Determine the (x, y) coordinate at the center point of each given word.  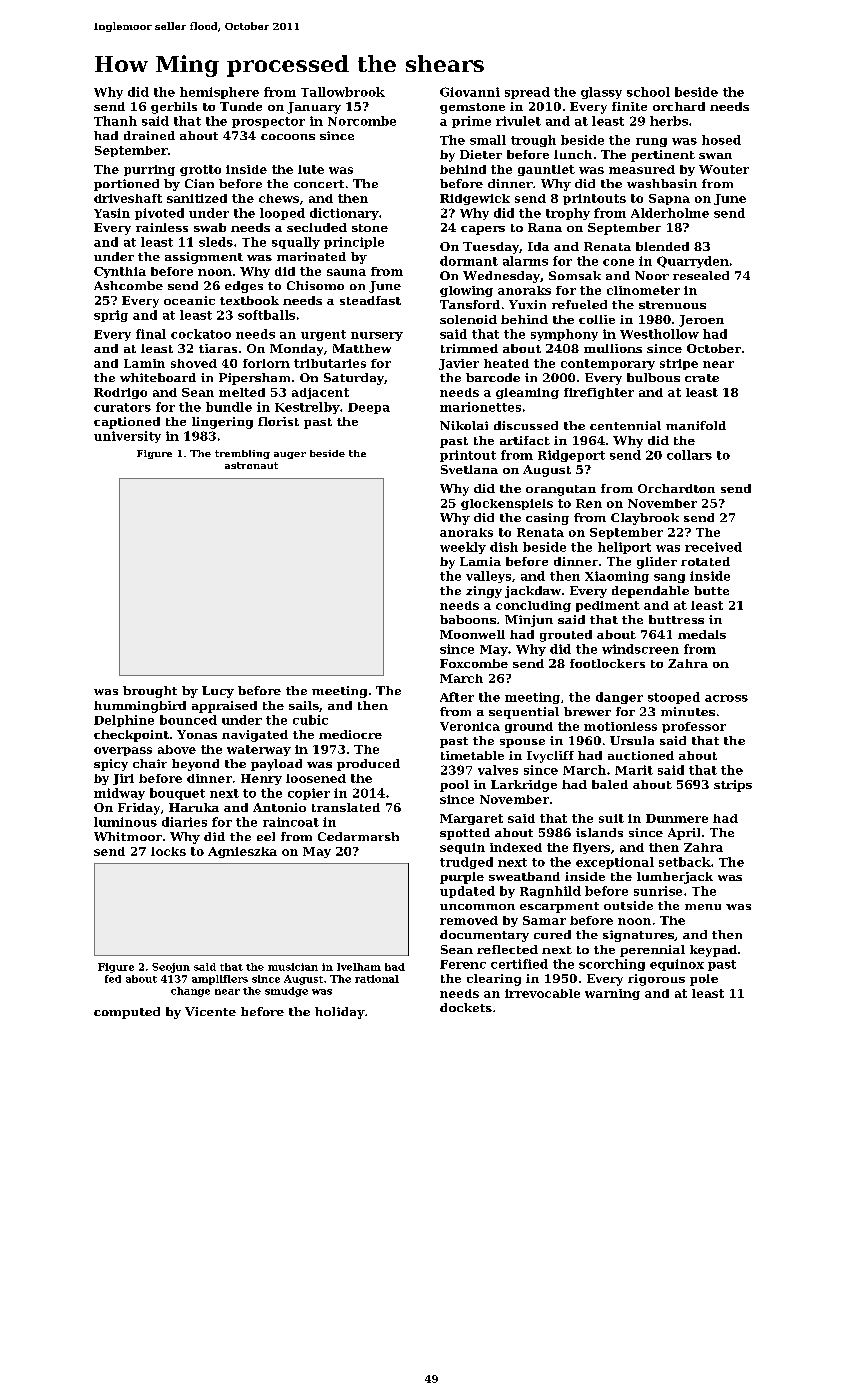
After (457, 697)
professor (694, 727)
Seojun (171, 968)
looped (282, 214)
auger (290, 455)
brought (150, 692)
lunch (573, 154)
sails (304, 705)
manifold (696, 425)
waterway (259, 750)
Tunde (241, 106)
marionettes (480, 407)
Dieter (481, 154)
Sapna (669, 199)
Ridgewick (475, 199)
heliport (624, 548)
